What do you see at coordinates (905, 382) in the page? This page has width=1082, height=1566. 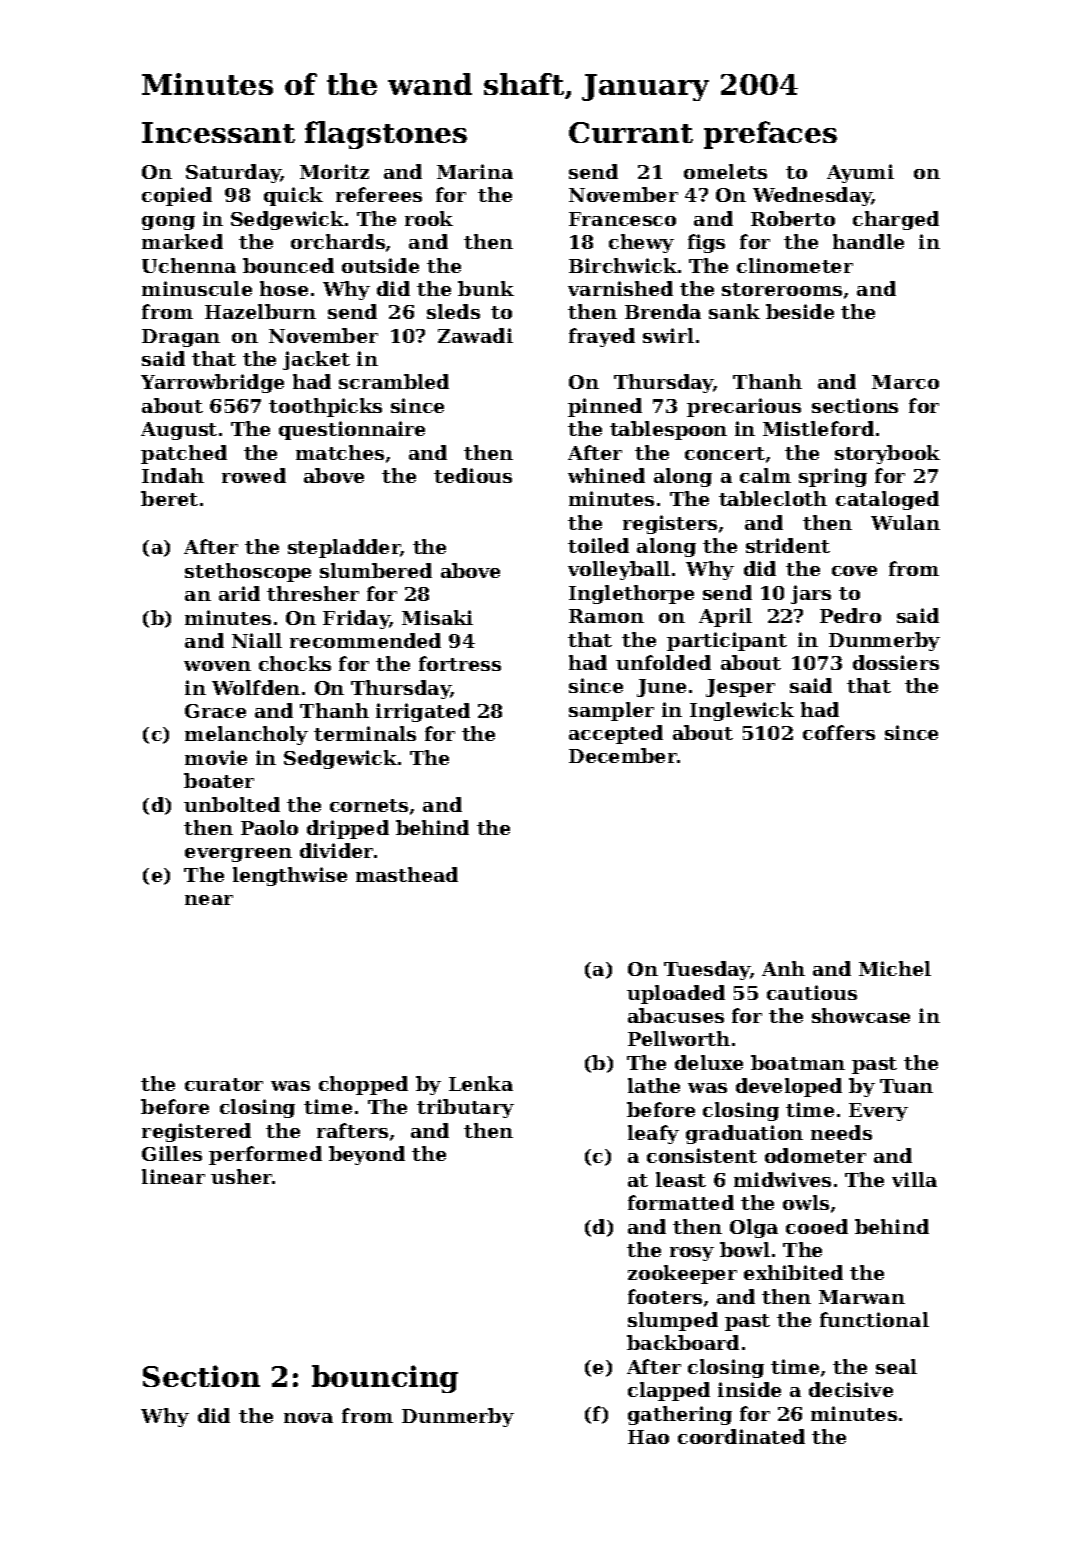 I see `Marco` at bounding box center [905, 382].
